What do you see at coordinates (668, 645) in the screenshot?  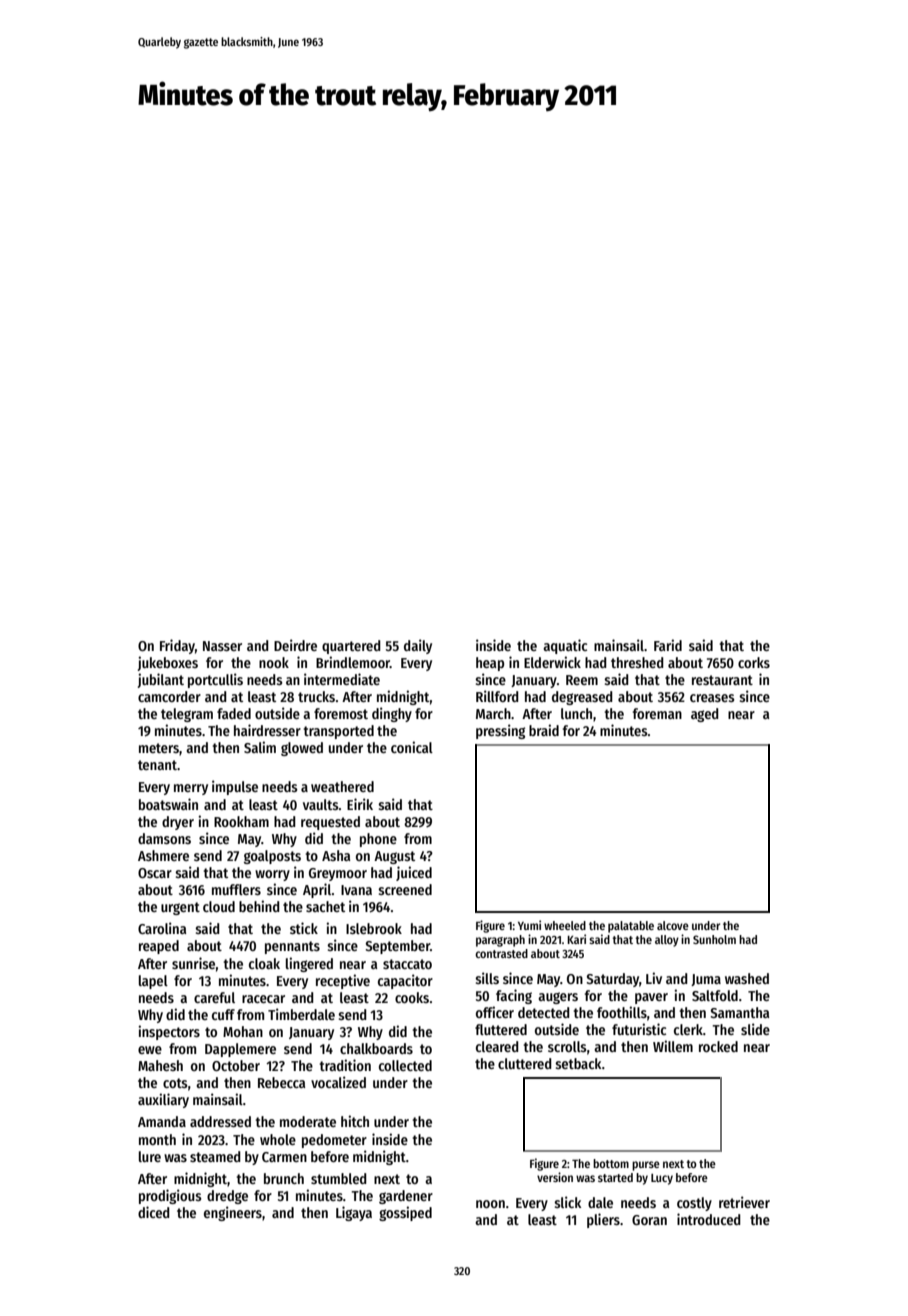 I see `Farid` at bounding box center [668, 645].
